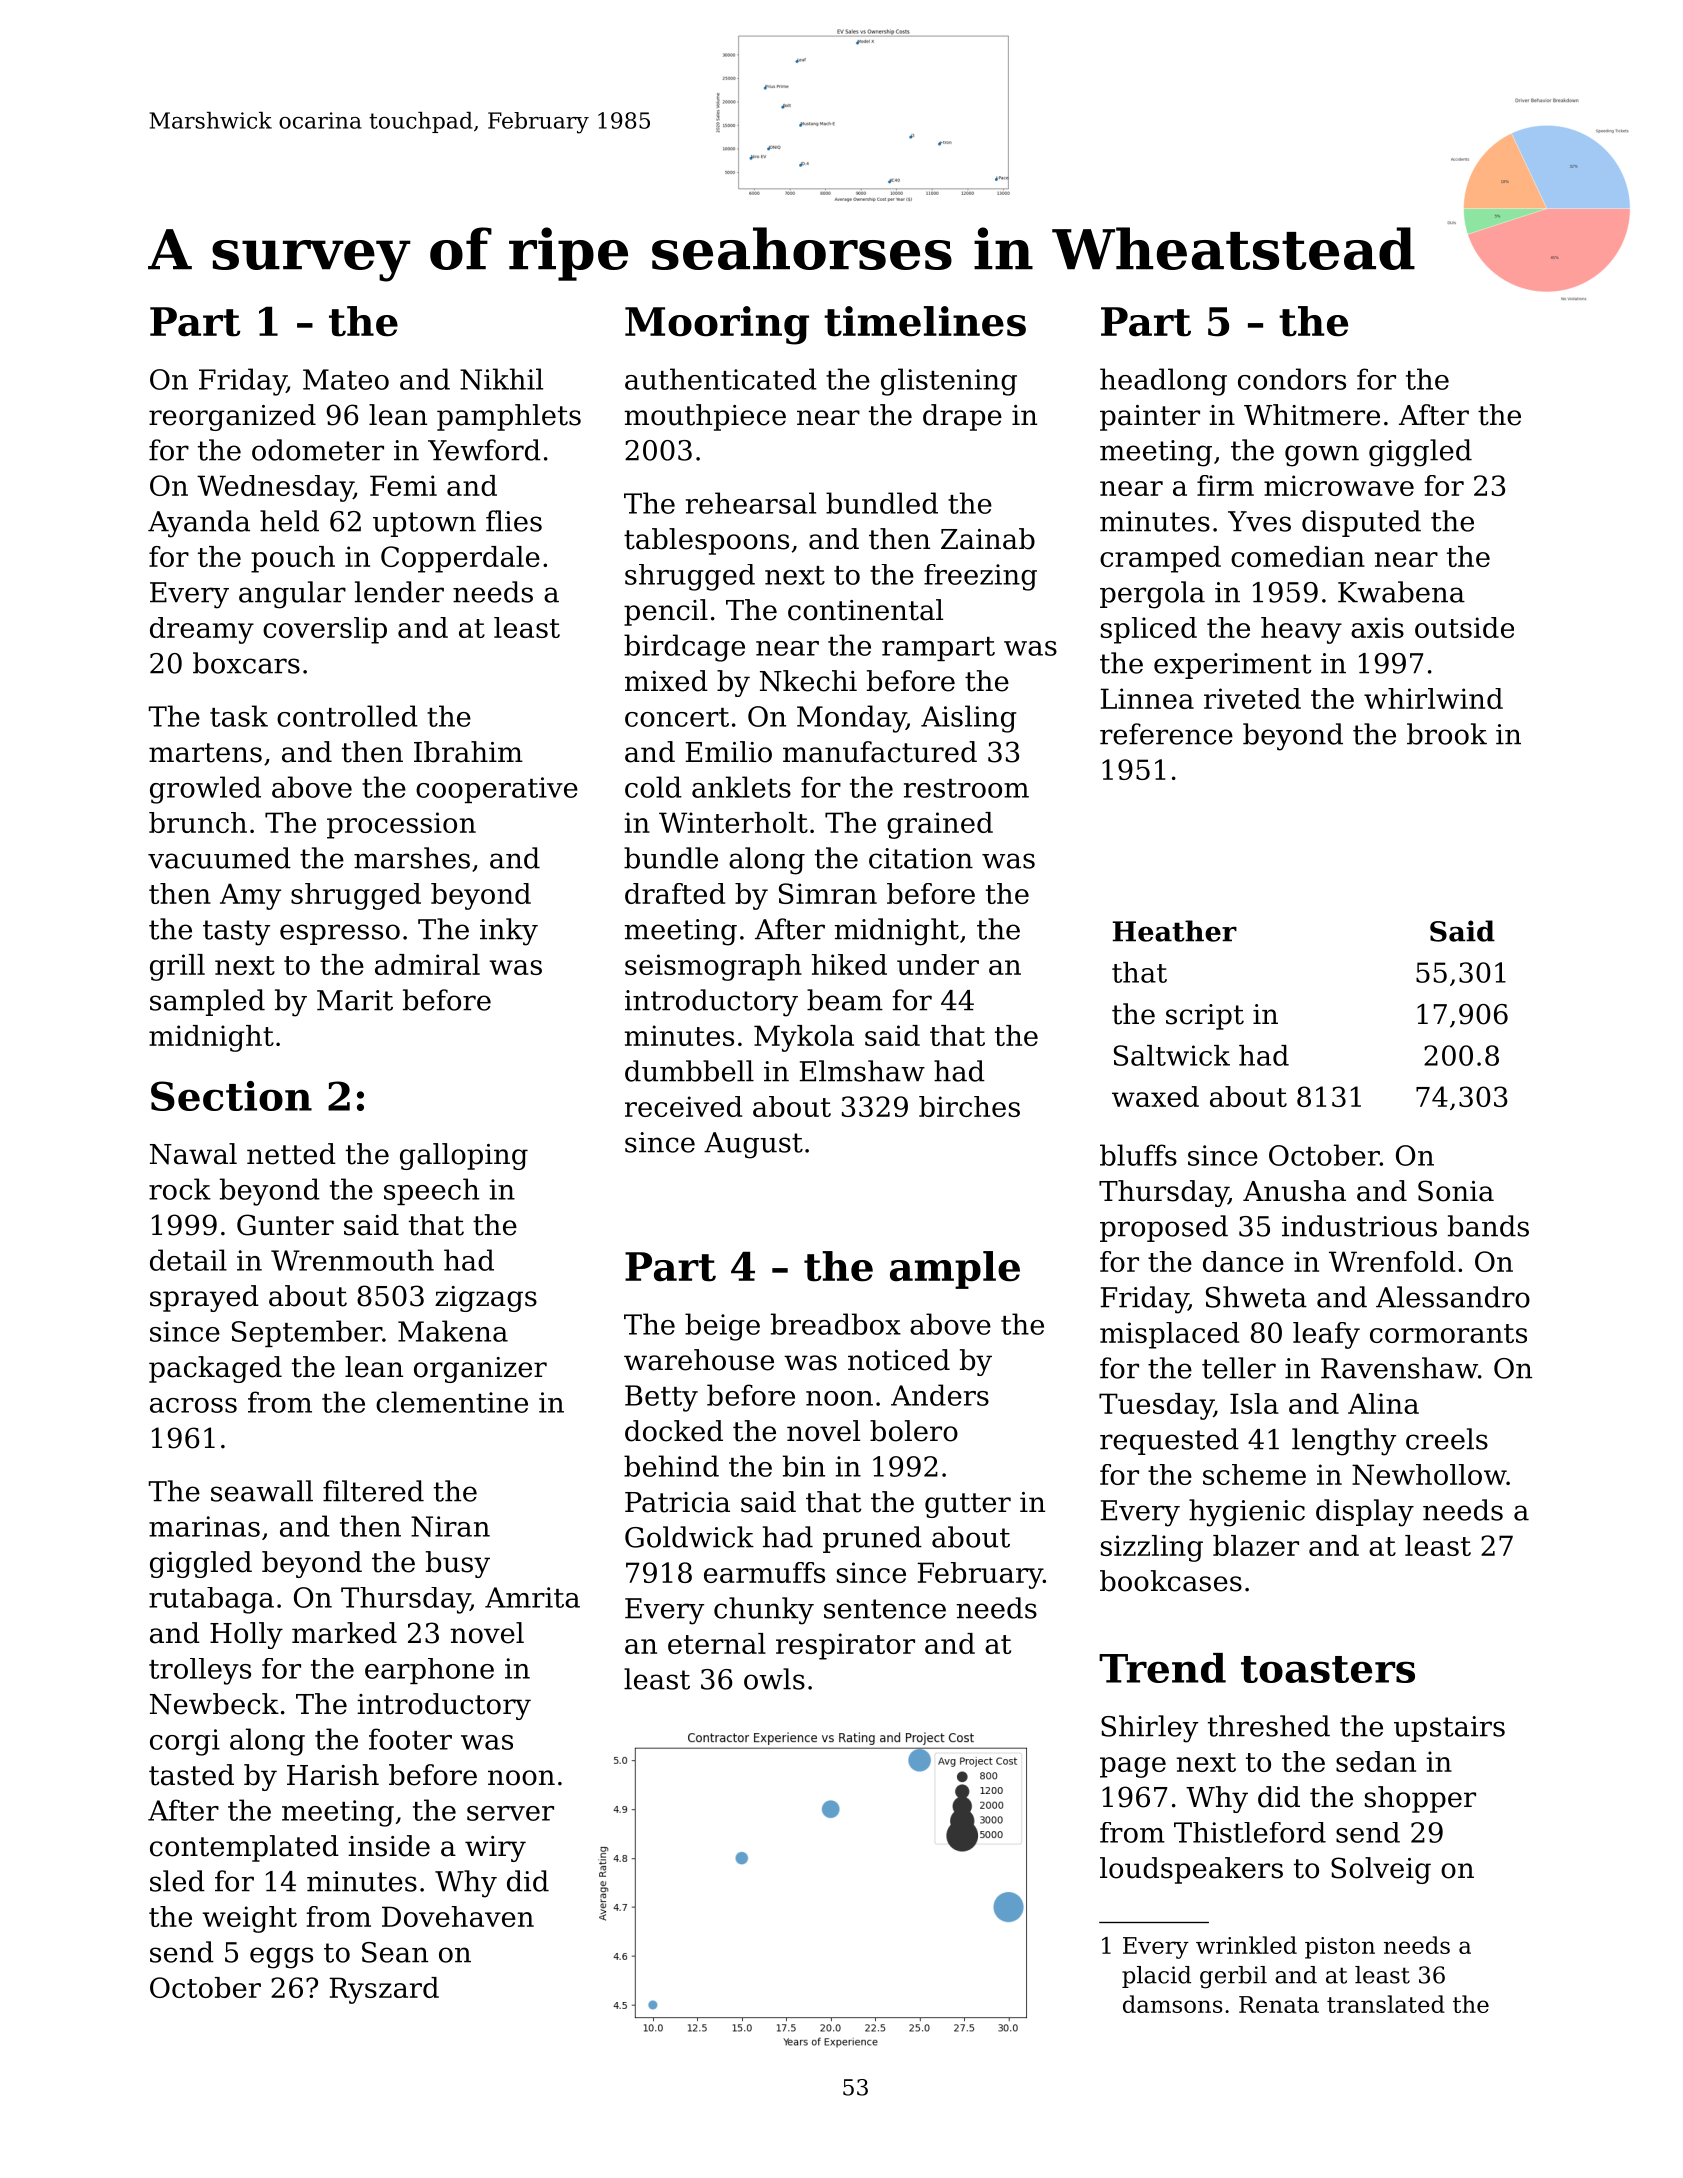 The width and height of the screenshot is (1683, 2178). Describe the element at coordinates (969, 1106) in the screenshot. I see `birches` at that location.
